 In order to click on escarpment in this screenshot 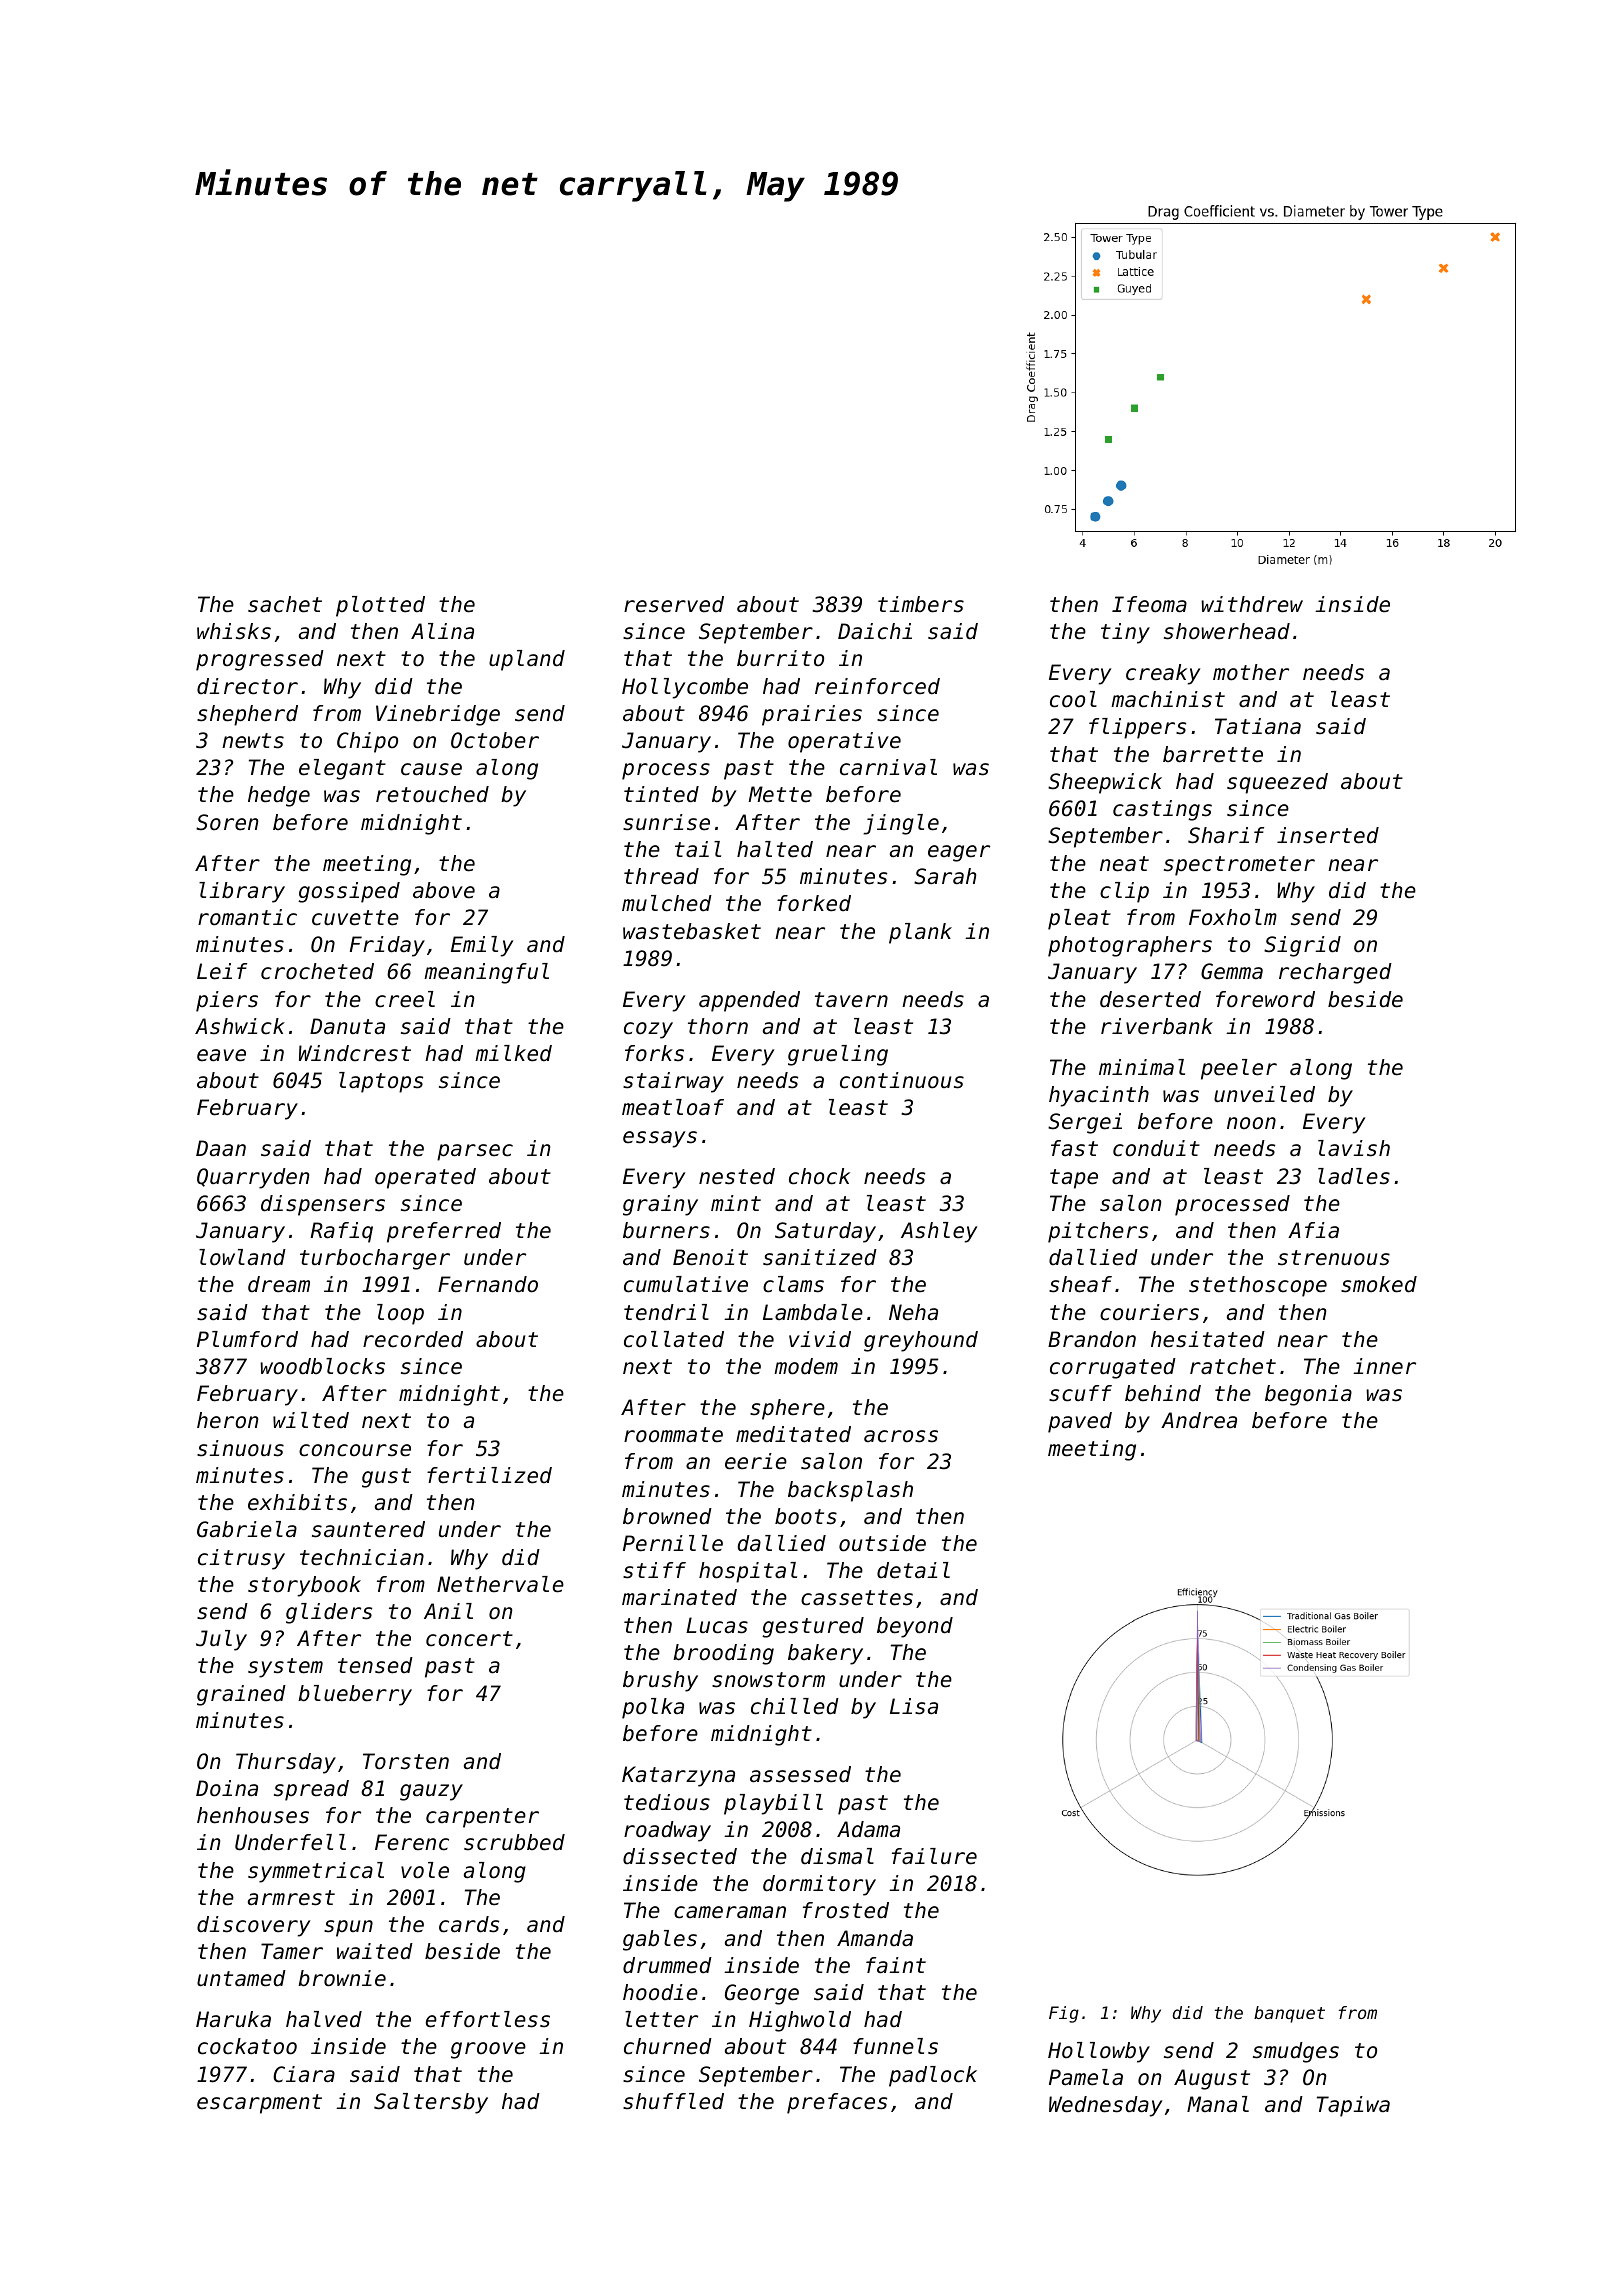, I will do `click(259, 2104)`.
